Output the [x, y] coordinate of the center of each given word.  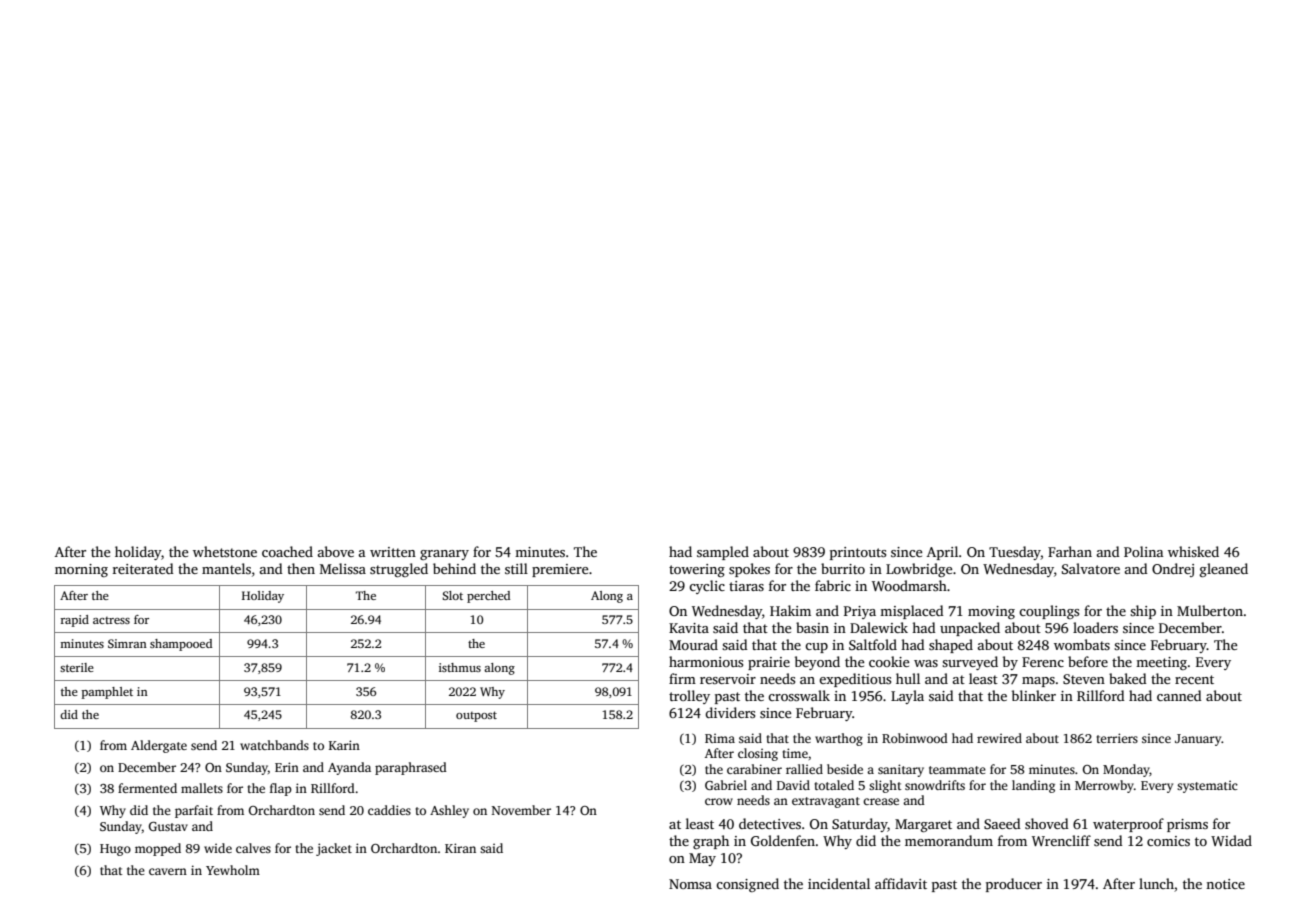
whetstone [225, 551]
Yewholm [233, 870]
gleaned [1224, 570]
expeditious [855, 680]
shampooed [181, 645]
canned [1179, 695]
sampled [723, 553]
